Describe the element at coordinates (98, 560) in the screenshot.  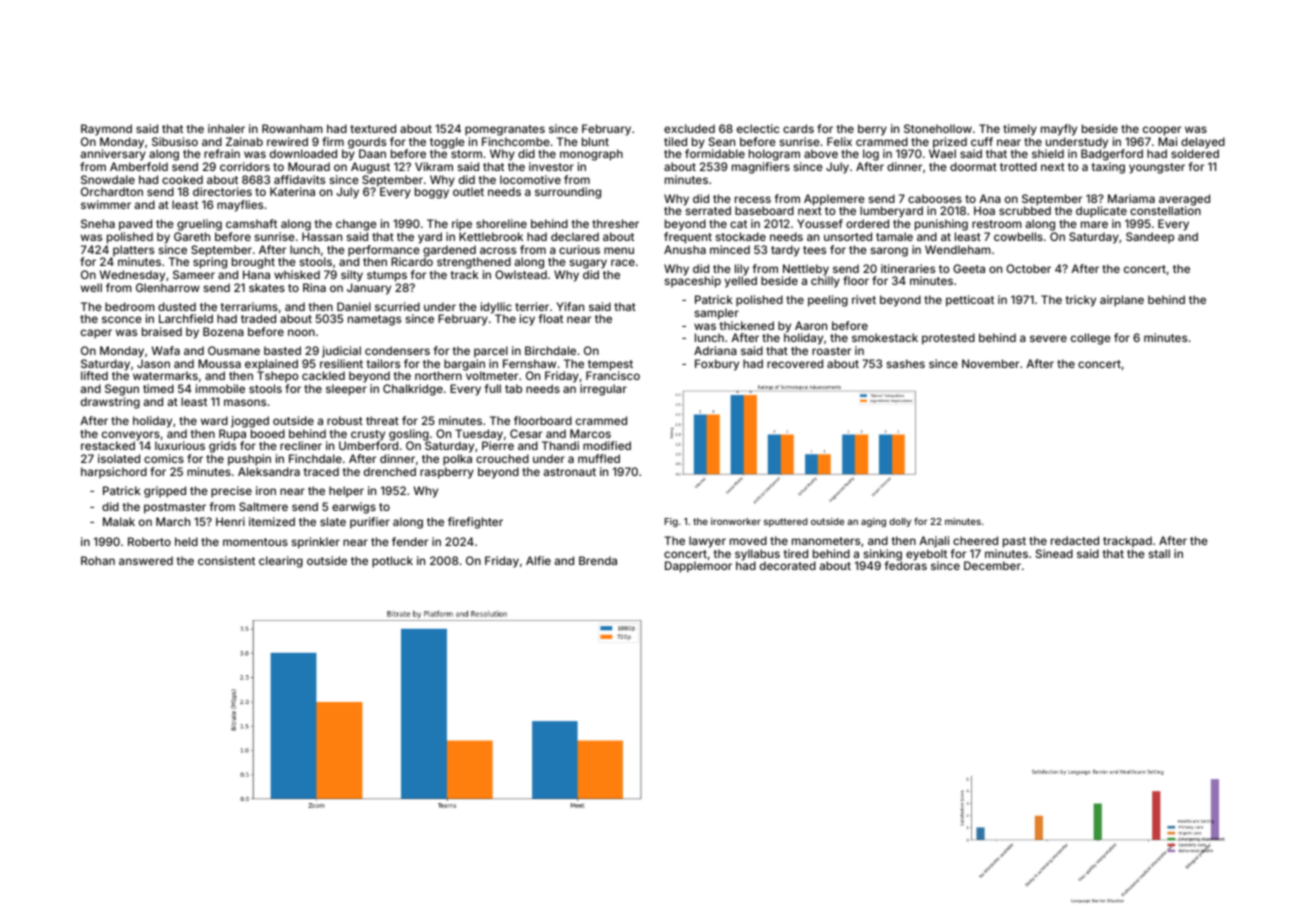
I see `Rohan` at that location.
